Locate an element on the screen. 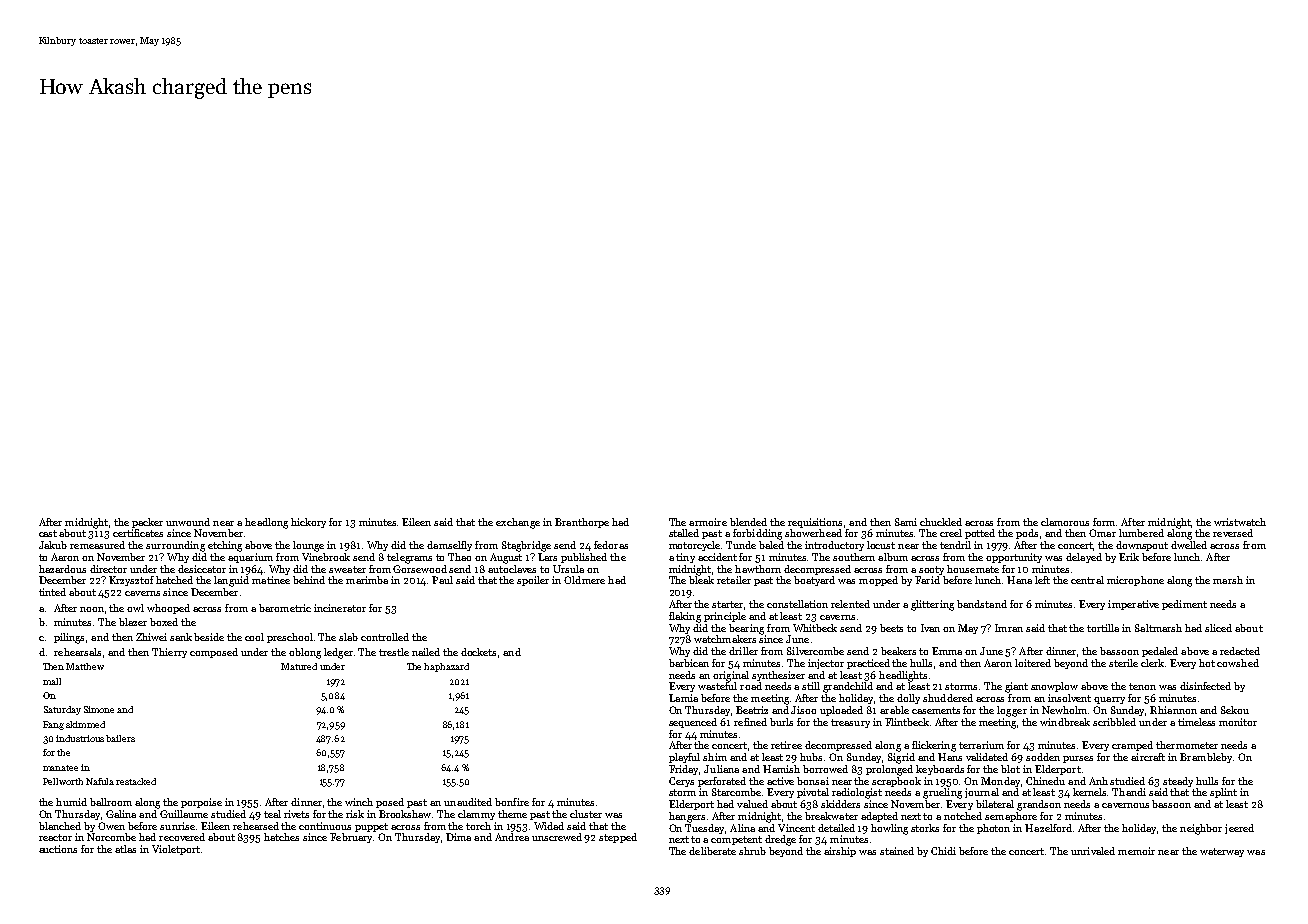  headlong is located at coordinates (266, 523).
